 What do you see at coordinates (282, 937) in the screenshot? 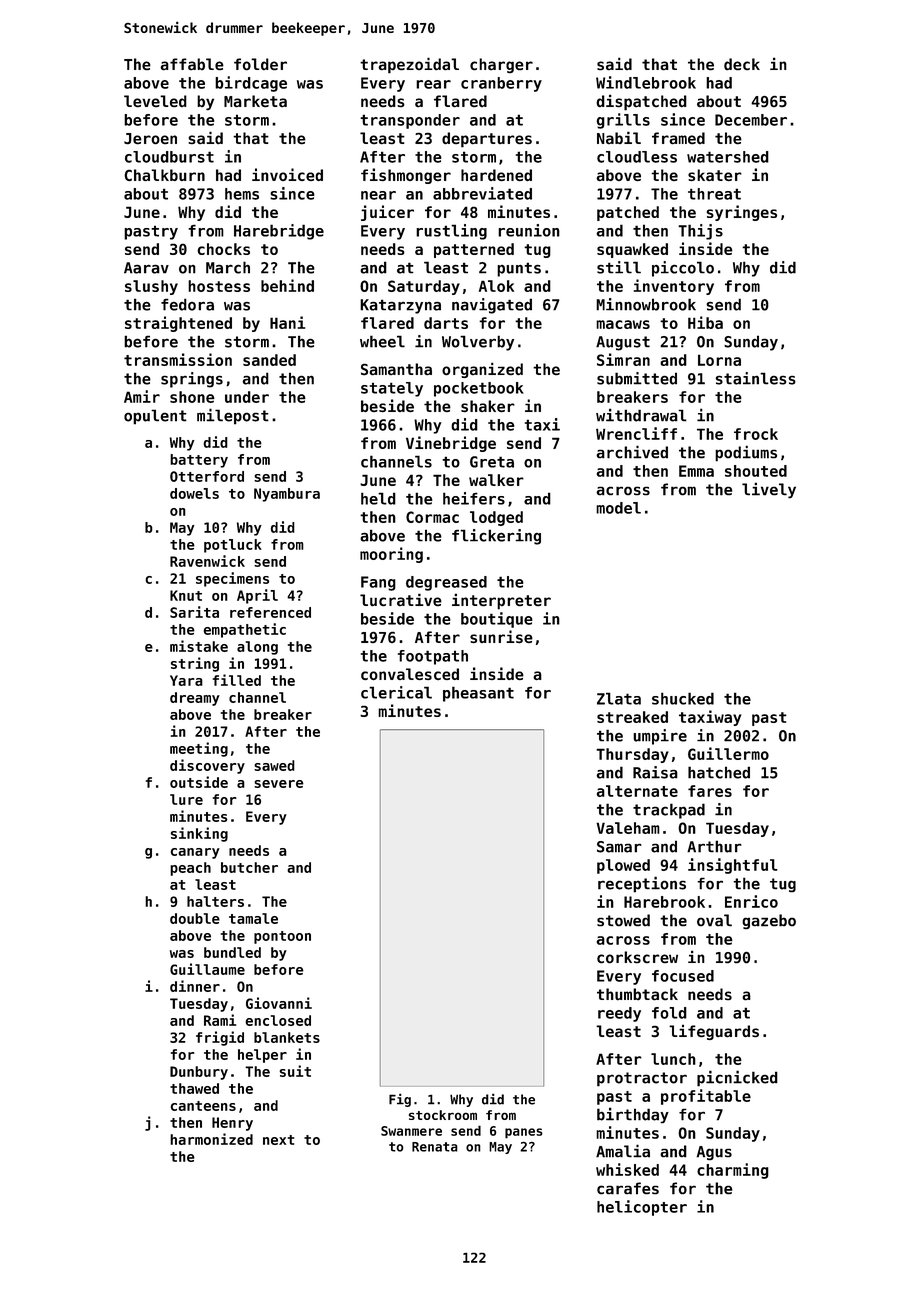
I see `pontoon` at bounding box center [282, 937].
